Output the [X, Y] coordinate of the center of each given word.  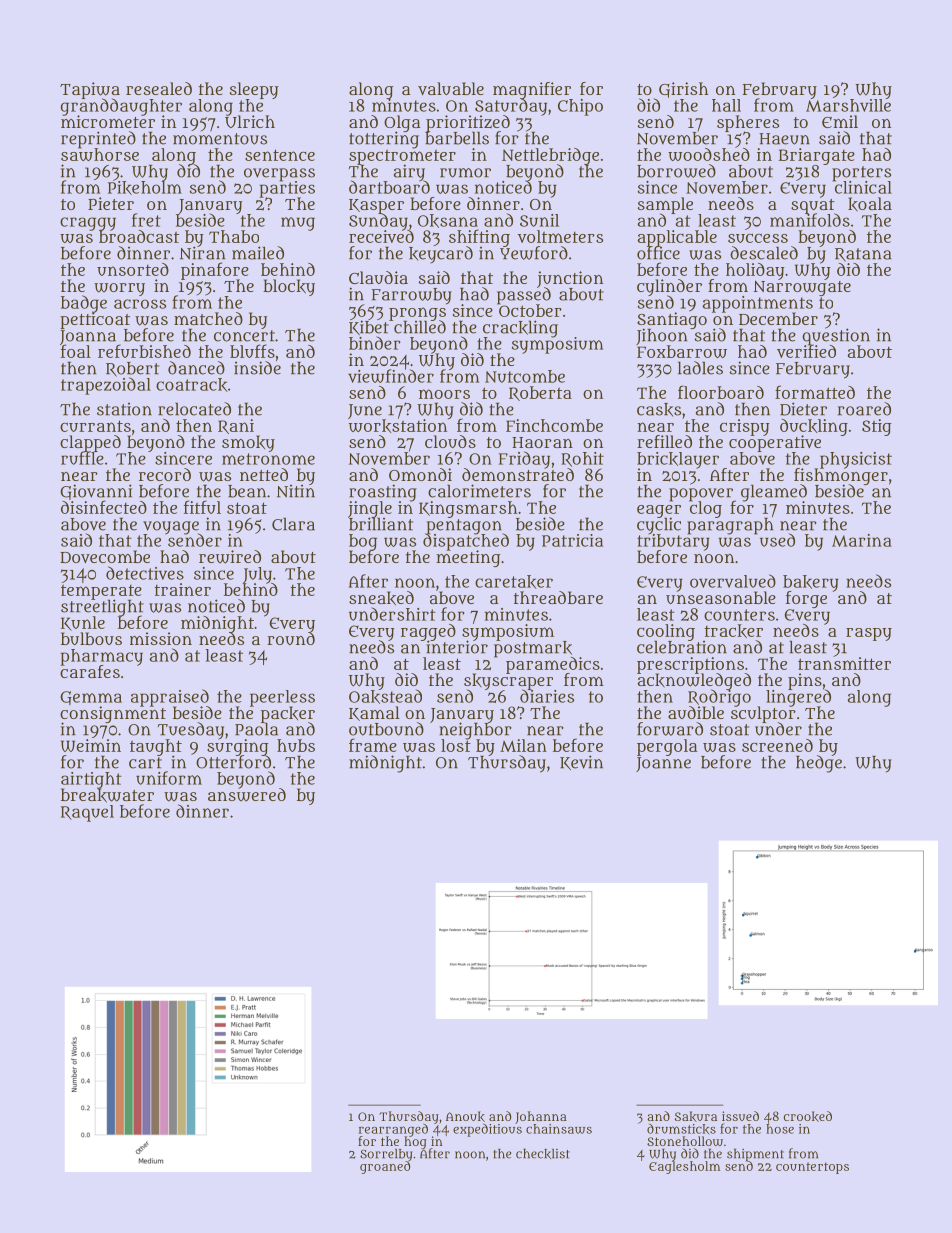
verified [806, 351]
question [836, 336]
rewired [230, 557]
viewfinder [391, 376]
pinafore [215, 271]
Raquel [87, 813]
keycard [441, 254]
